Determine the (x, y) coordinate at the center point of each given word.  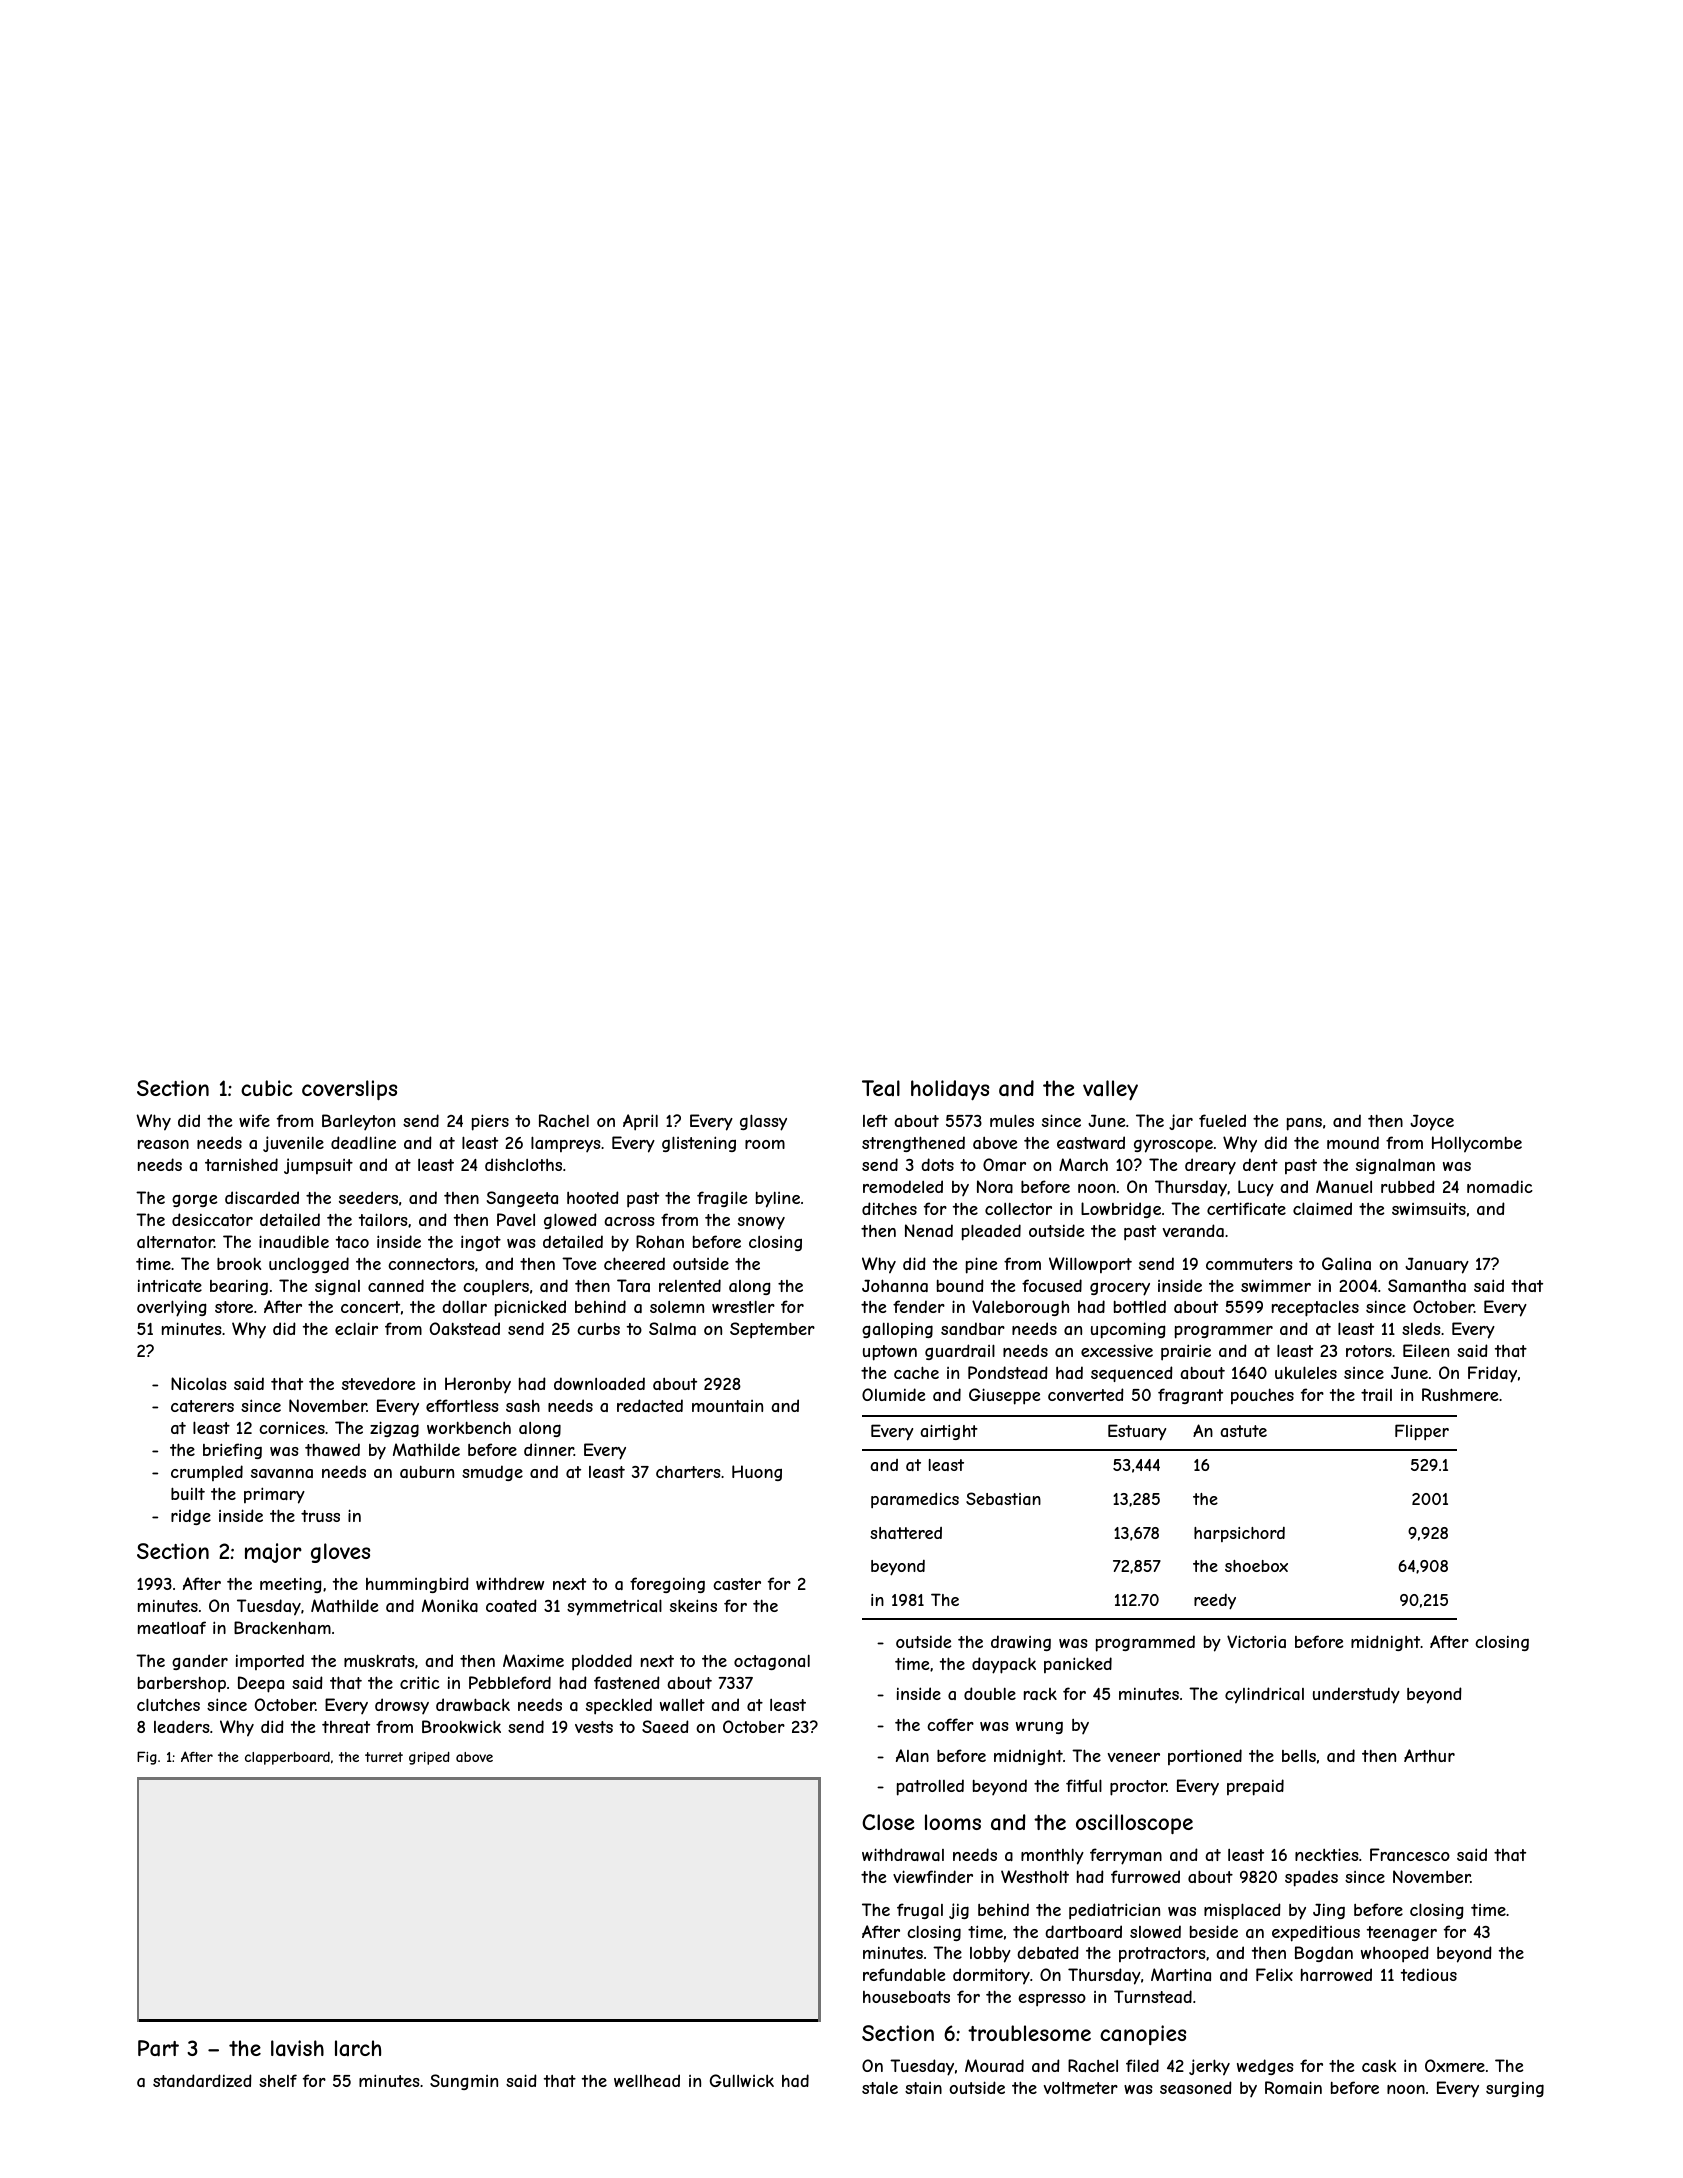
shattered (906, 1533)
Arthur (1429, 1755)
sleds (1421, 1328)
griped (429, 1758)
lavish (297, 2048)
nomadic (1500, 1186)
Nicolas (199, 1383)
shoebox (1256, 1566)
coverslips (349, 1090)
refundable (904, 1974)
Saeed (665, 1726)
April (640, 1122)
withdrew (510, 1583)
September (772, 1330)
